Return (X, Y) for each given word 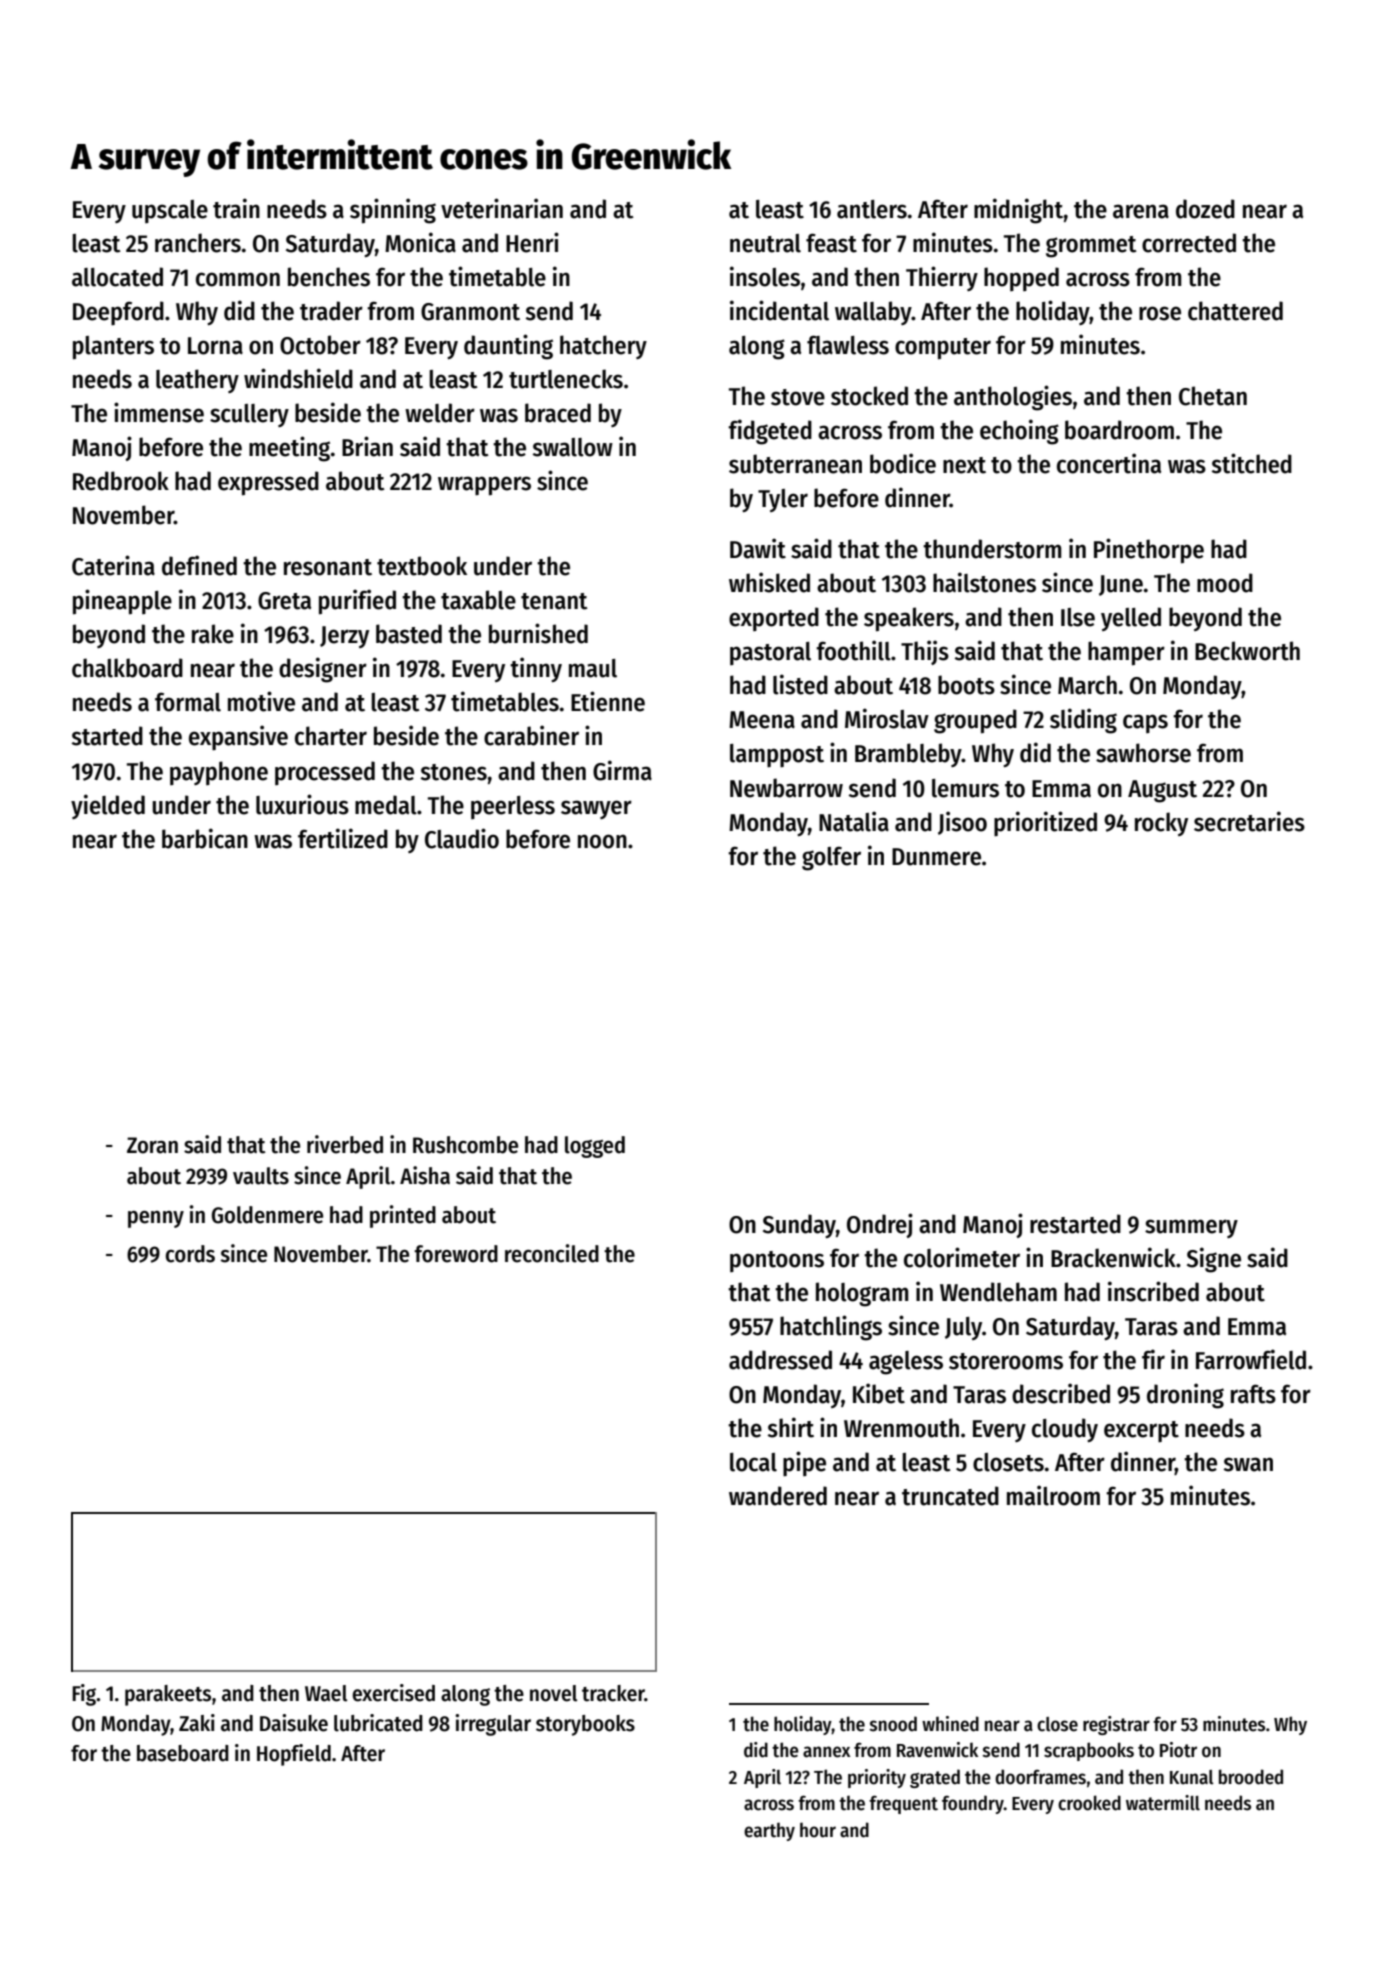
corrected (1189, 243)
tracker (613, 1693)
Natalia (854, 821)
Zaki (197, 1723)
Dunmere (936, 857)
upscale (170, 211)
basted (409, 634)
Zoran (152, 1145)
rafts (1253, 1394)
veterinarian (502, 208)
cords (190, 1254)
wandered (778, 1496)
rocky (1161, 824)
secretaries (1249, 821)
